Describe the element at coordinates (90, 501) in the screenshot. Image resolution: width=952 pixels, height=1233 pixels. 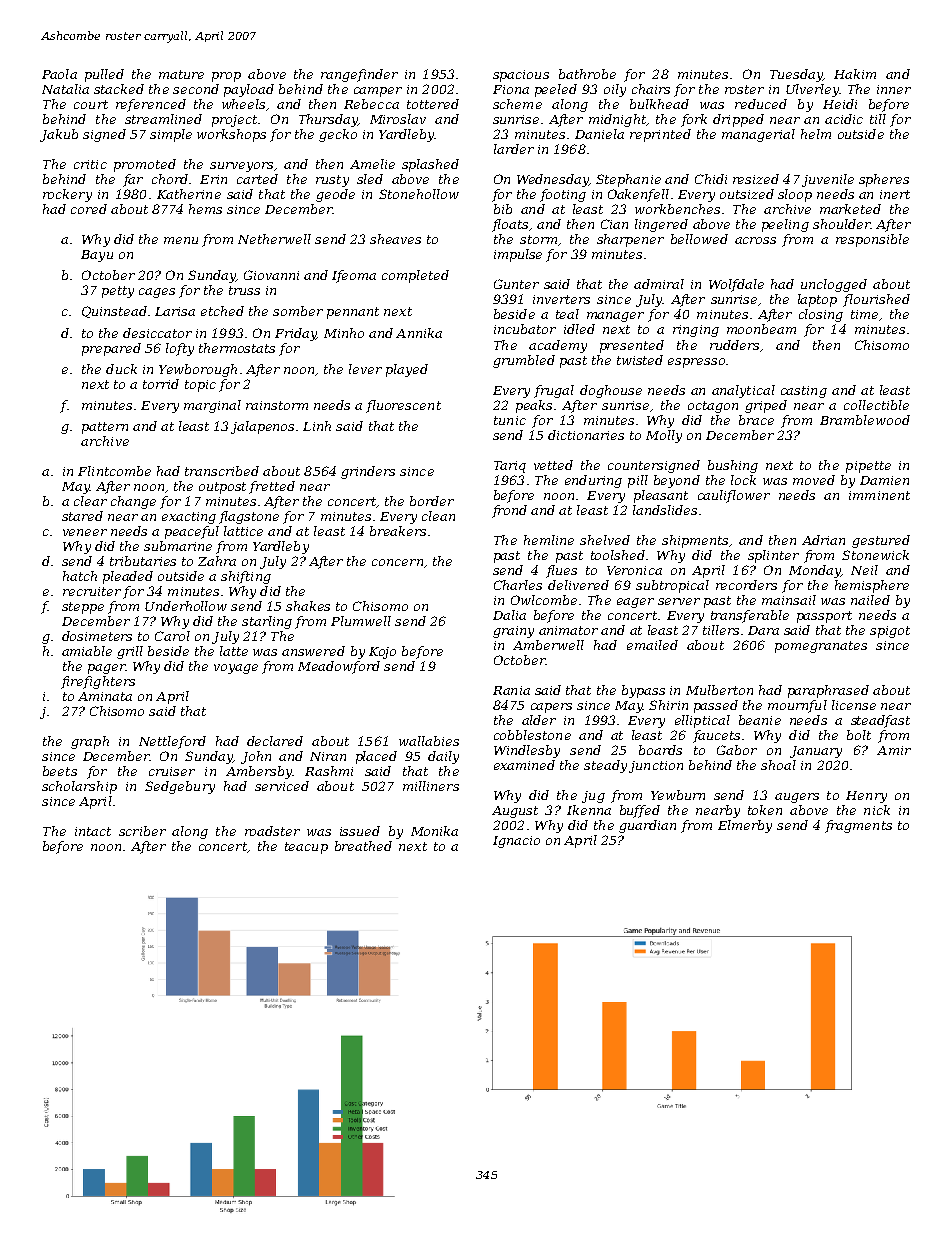
I see `clear` at that location.
